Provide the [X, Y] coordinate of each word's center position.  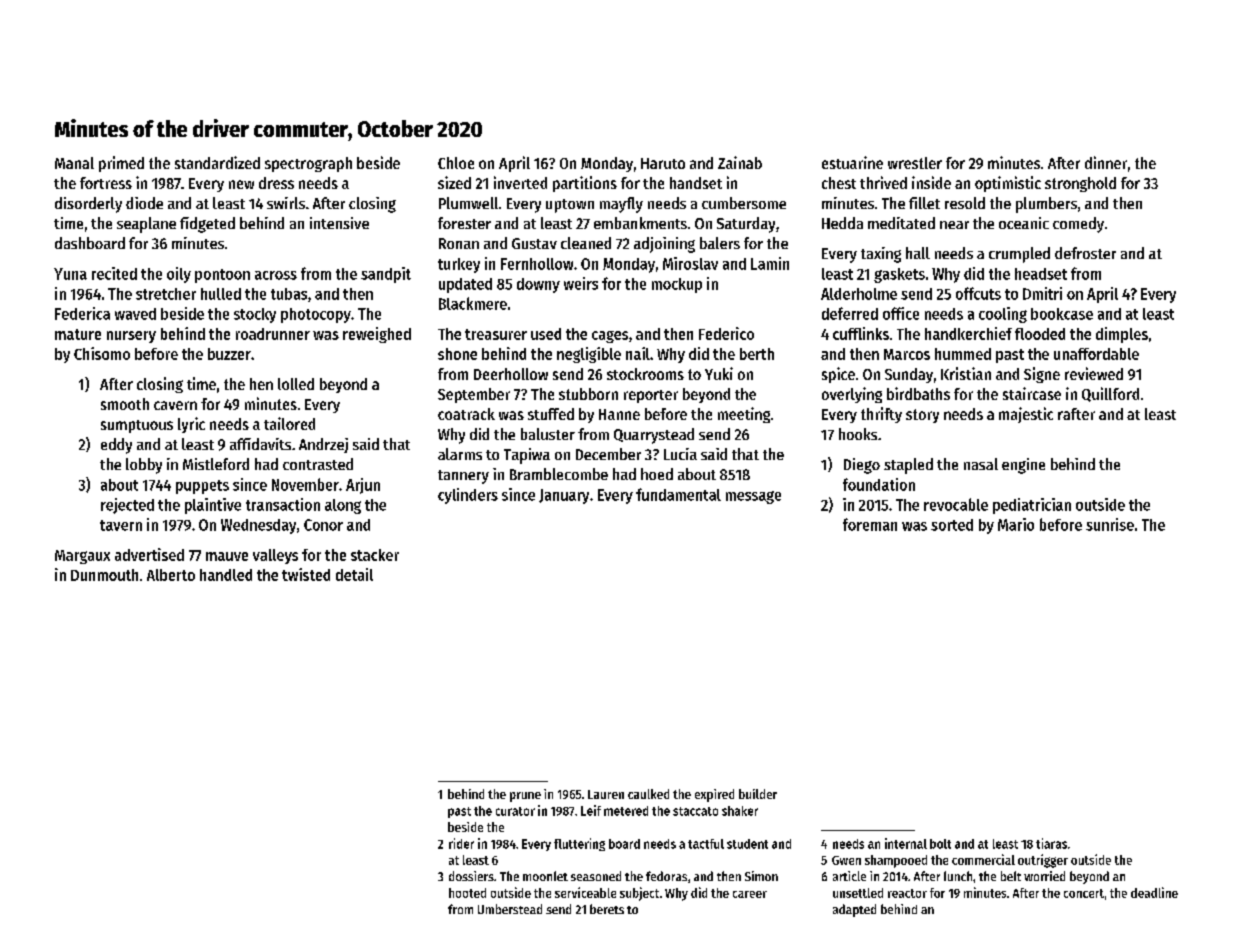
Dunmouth [104, 575]
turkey [459, 265]
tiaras [1051, 843]
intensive [339, 223]
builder [758, 794]
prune [525, 797]
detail [354, 574]
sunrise [1110, 524]
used [546, 334]
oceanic [1024, 223]
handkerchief [968, 333]
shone [457, 354]
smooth [125, 404]
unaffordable [1096, 354]
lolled [296, 384]
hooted [467, 893]
